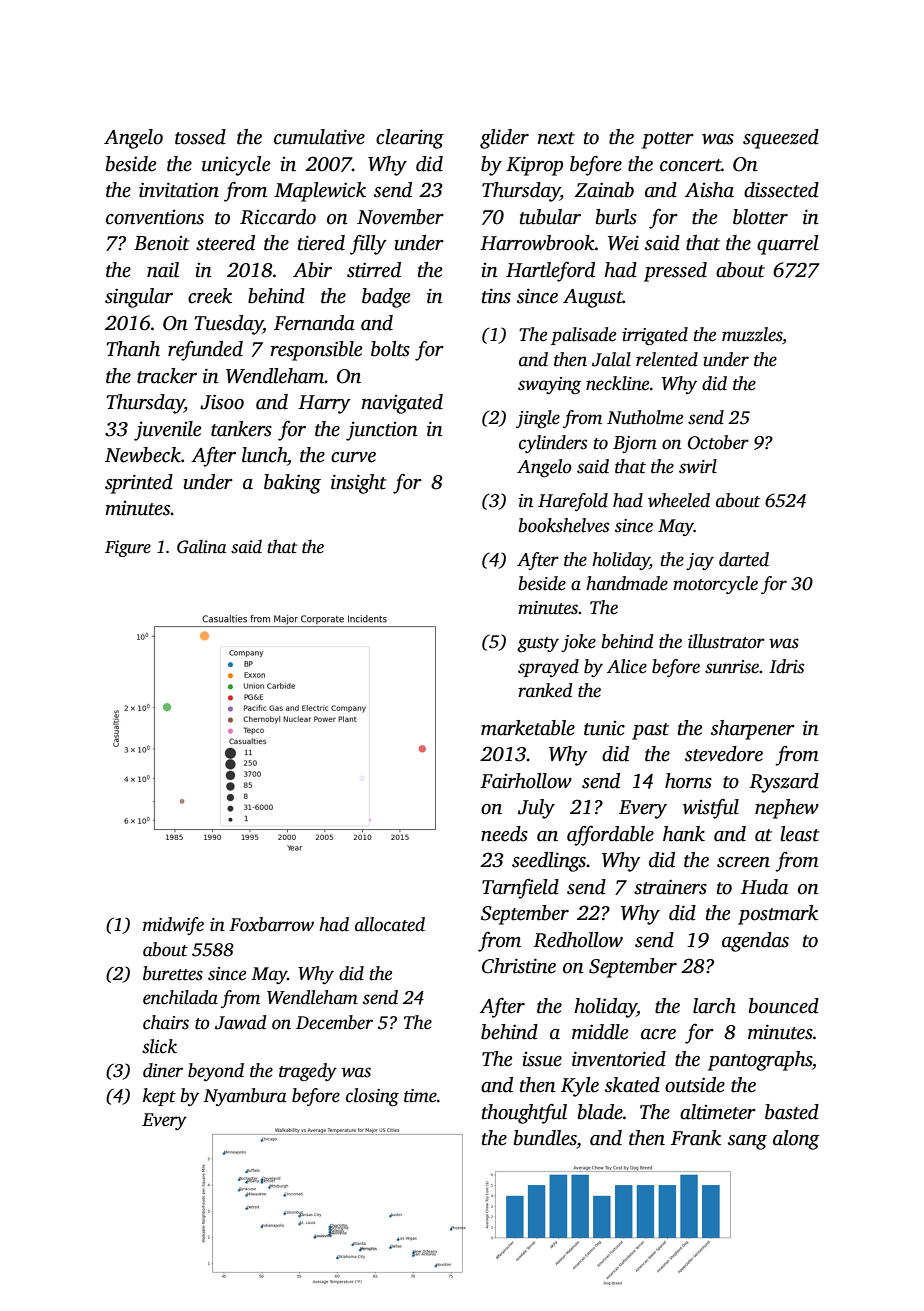  I want to click on midwife, so click(173, 926).
